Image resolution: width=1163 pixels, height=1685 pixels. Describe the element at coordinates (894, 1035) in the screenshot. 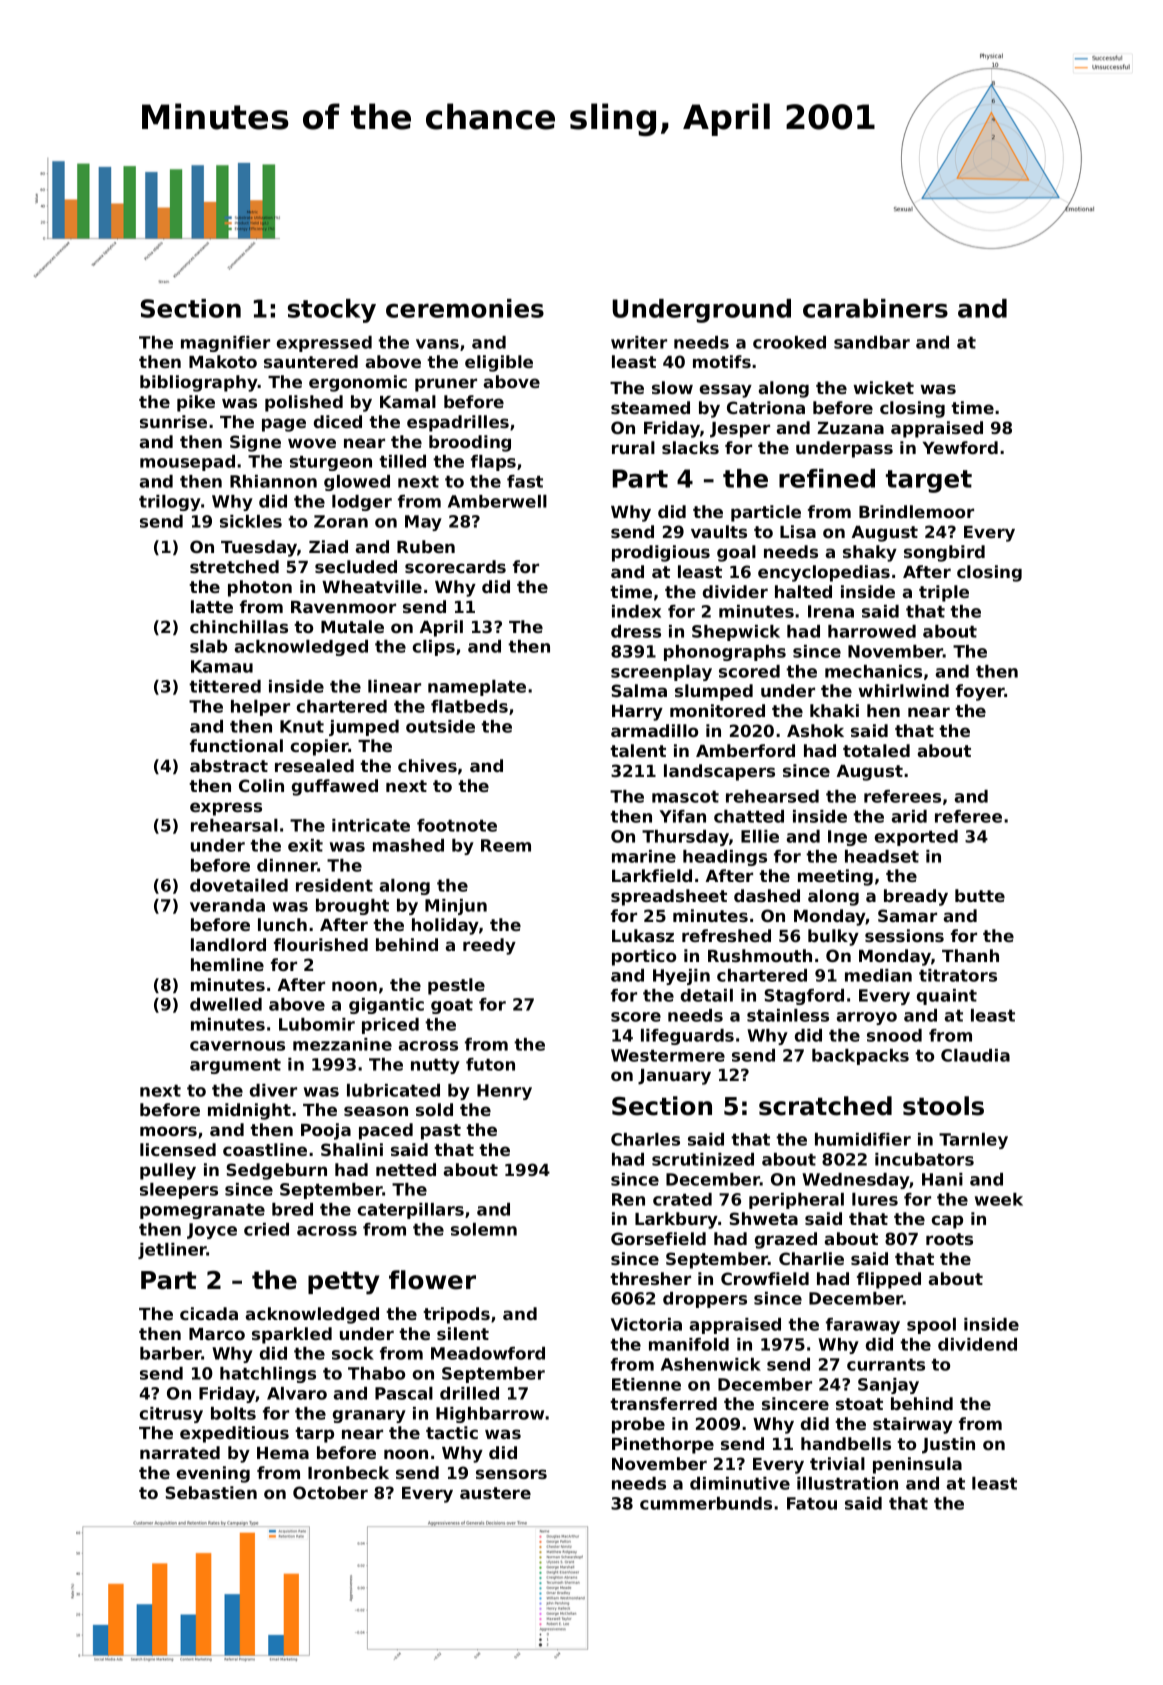

I see `snood` at that location.
